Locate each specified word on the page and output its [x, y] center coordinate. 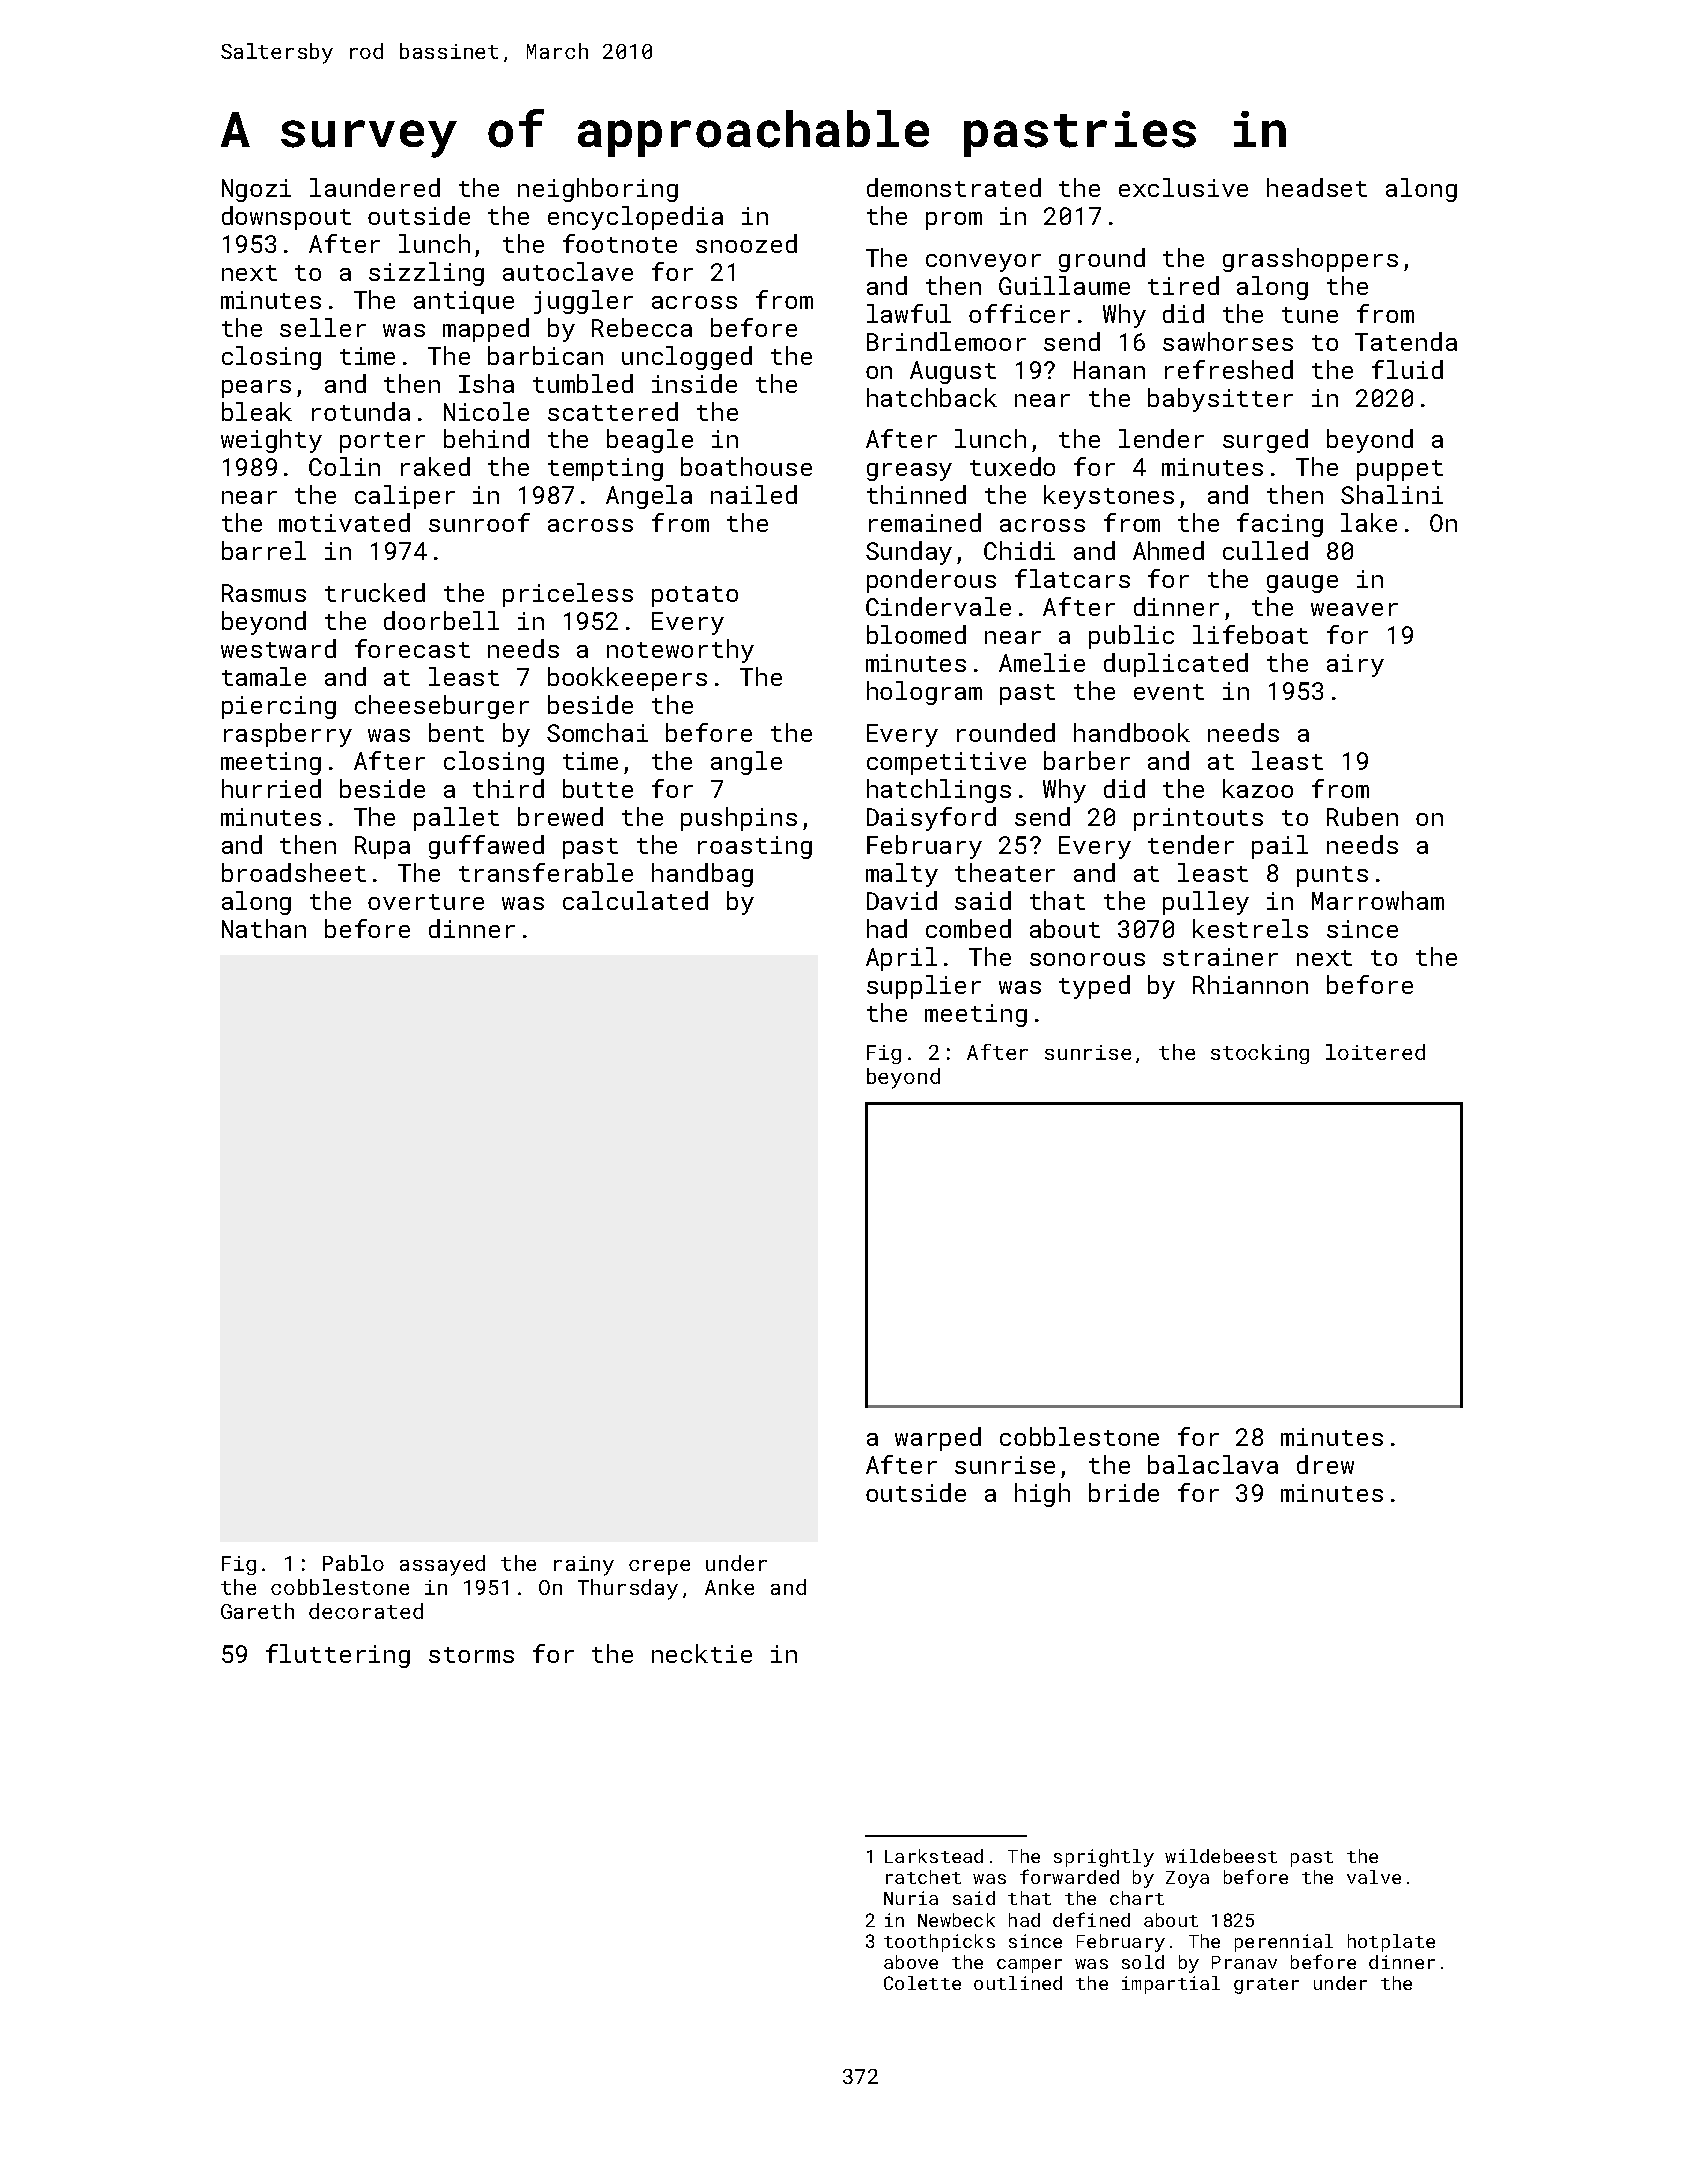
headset [1317, 187]
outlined [1018, 1983]
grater [1266, 1986]
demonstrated [954, 187]
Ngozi [256, 190]
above [911, 1962]
